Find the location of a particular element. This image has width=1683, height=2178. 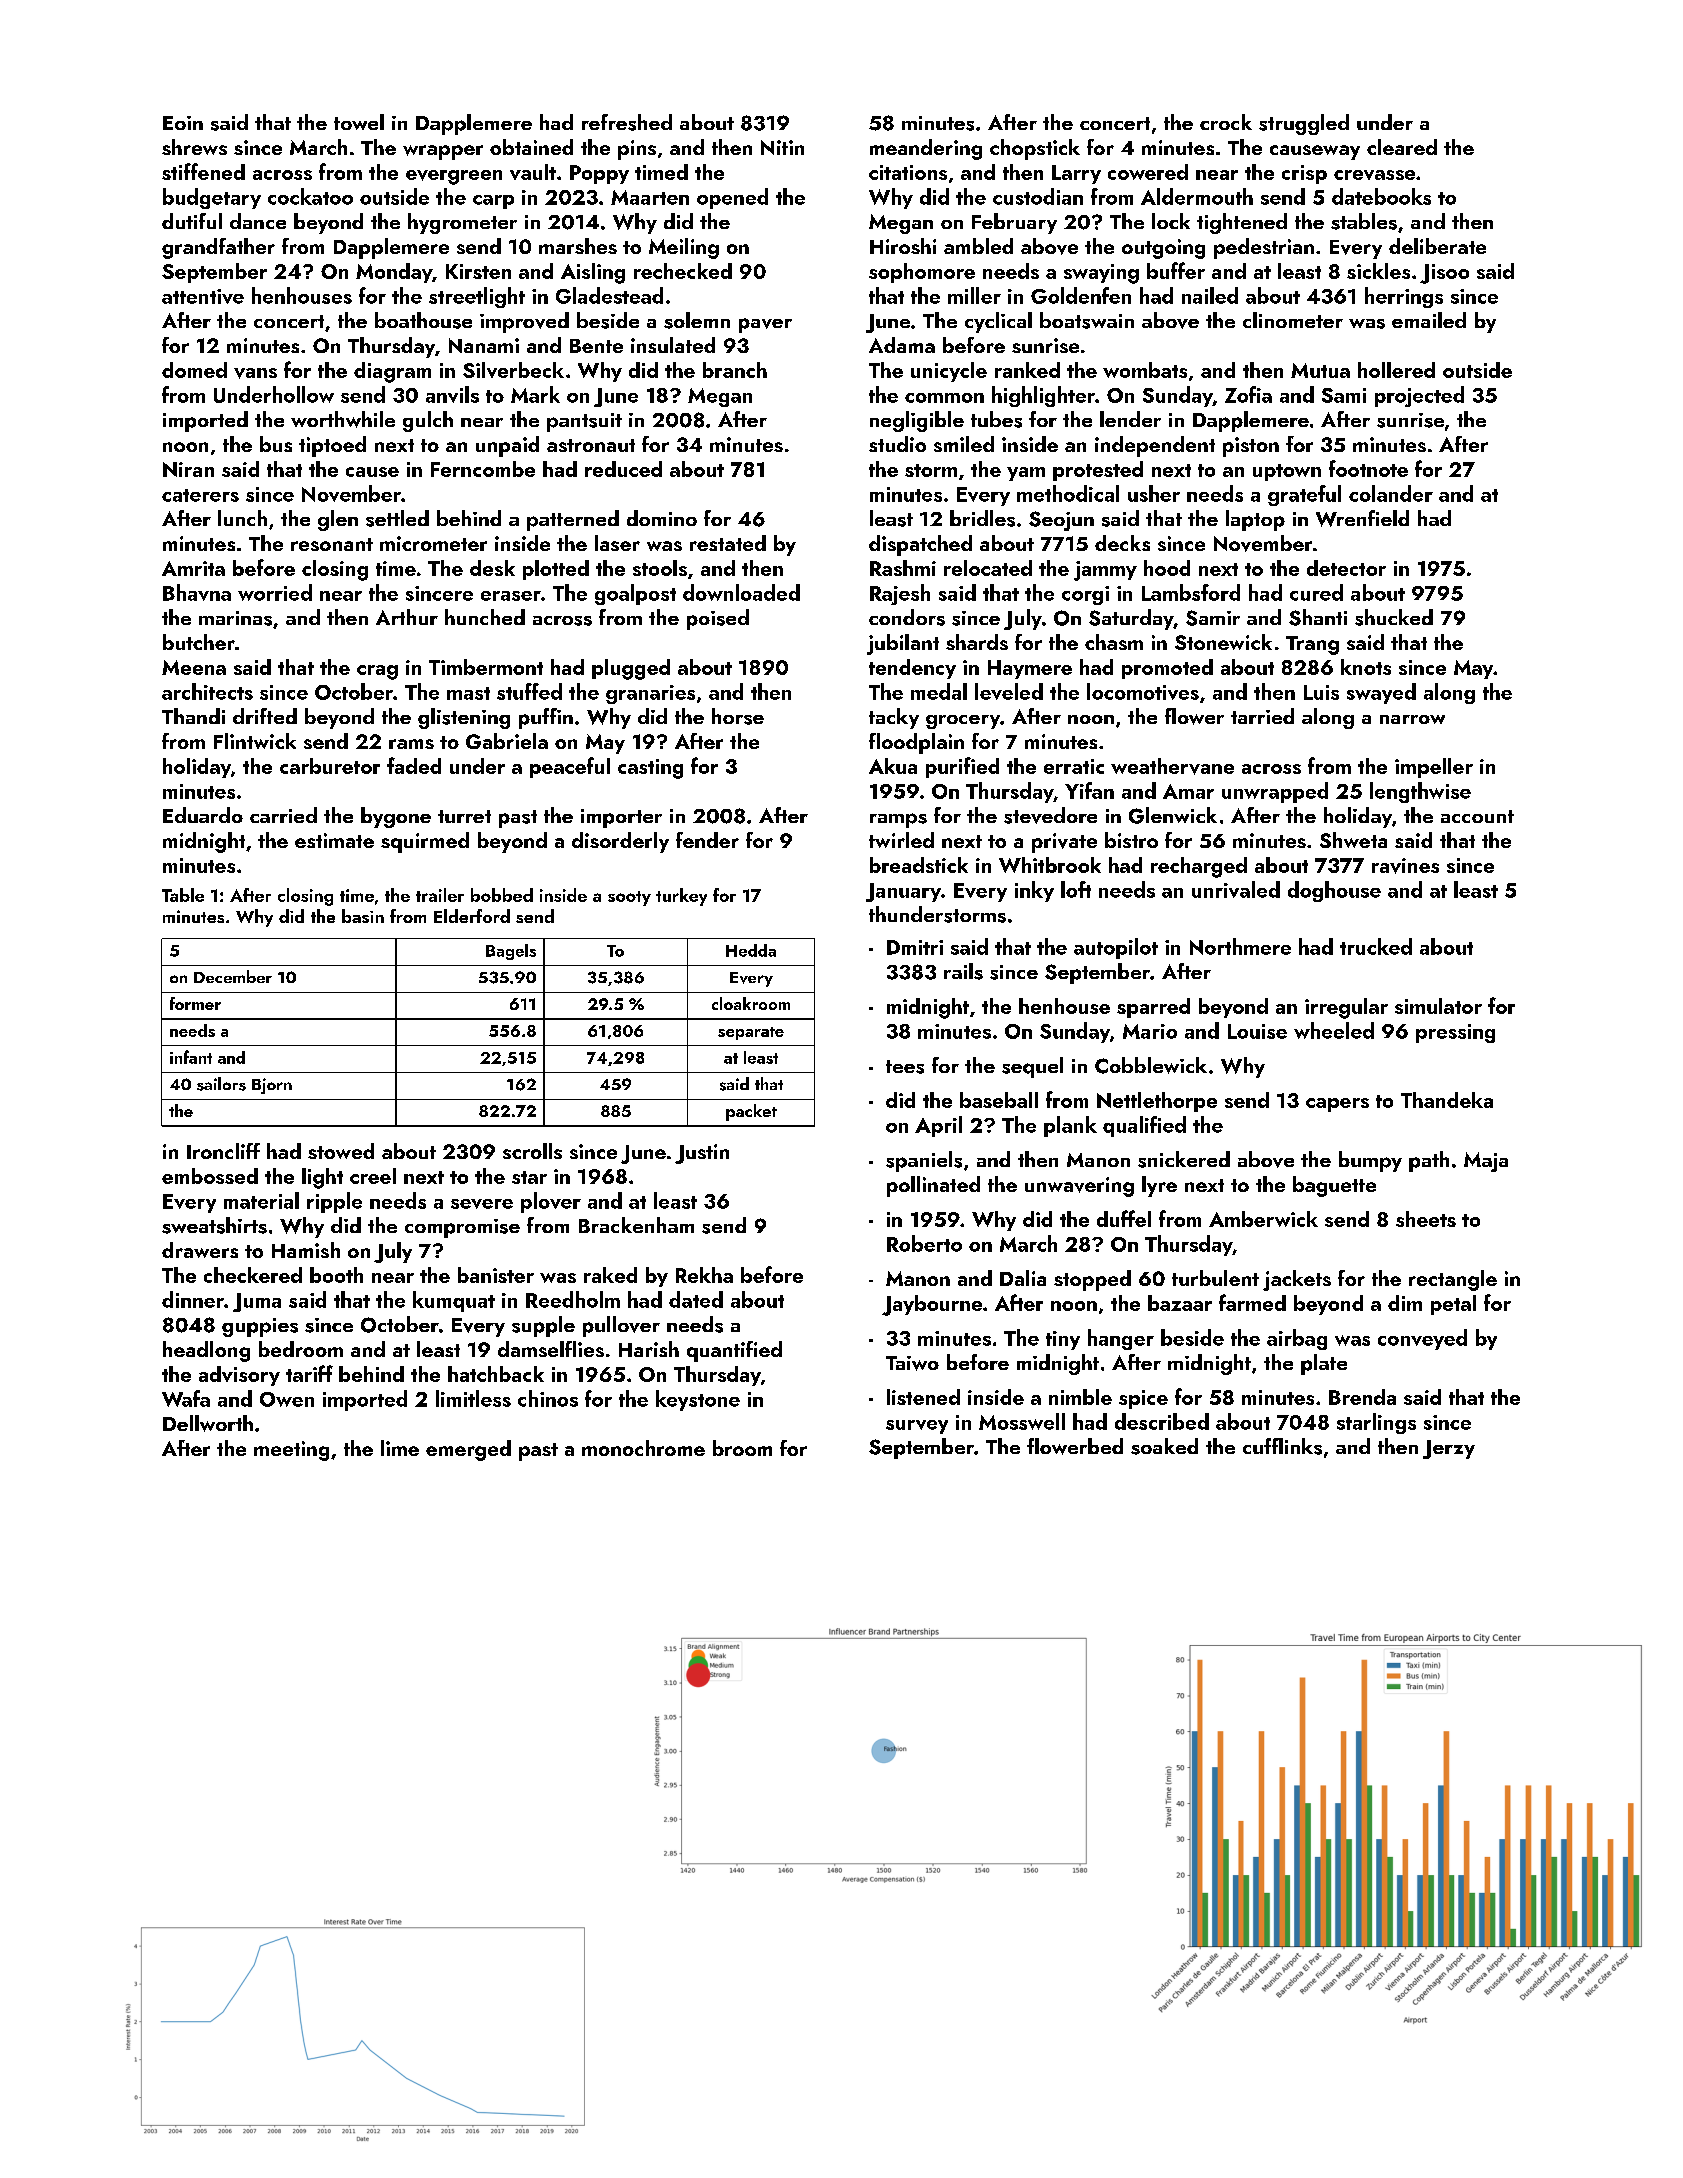

cleared is located at coordinates (1402, 147).
